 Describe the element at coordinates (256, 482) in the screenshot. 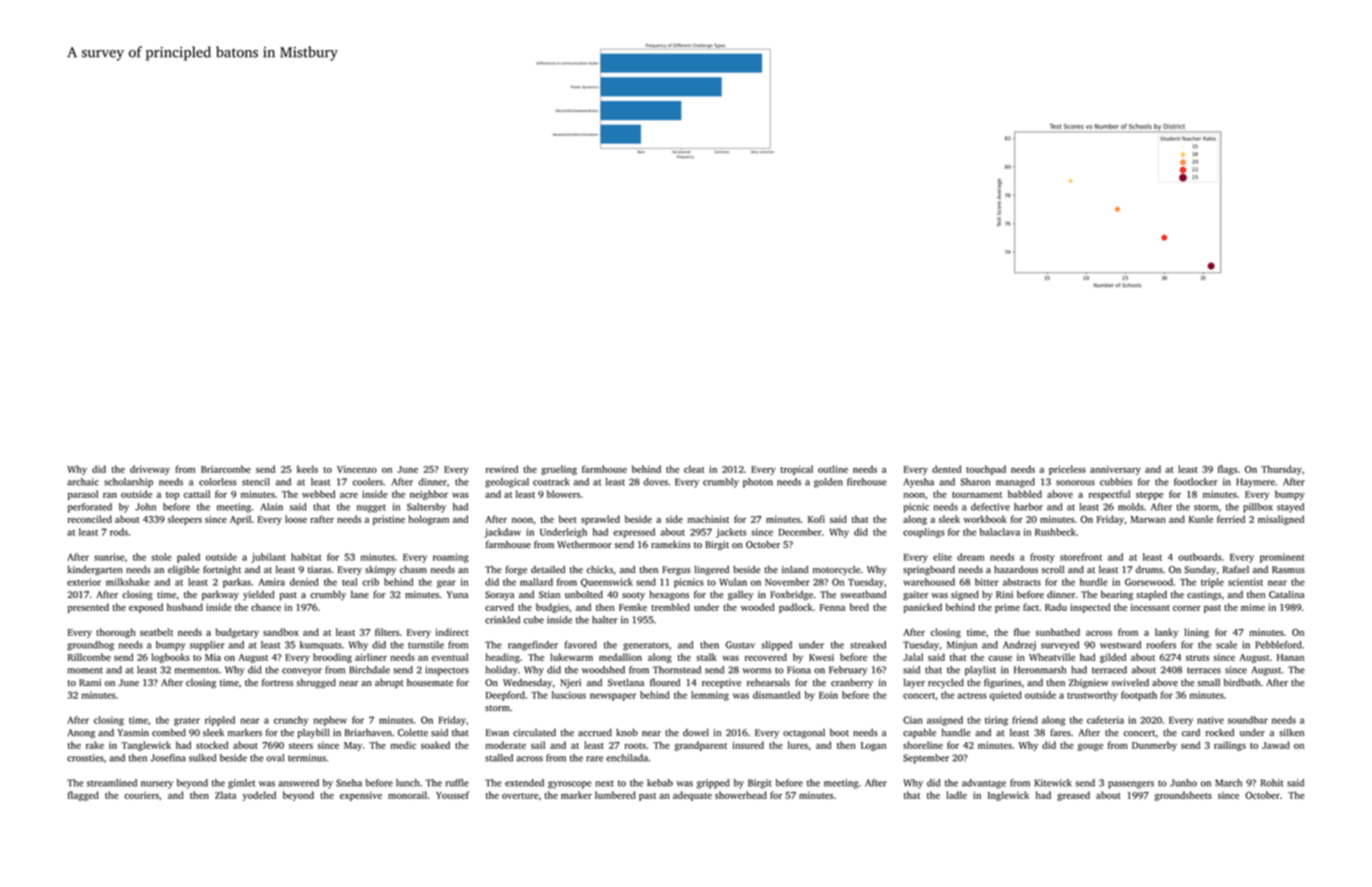

I see `stencil` at that location.
